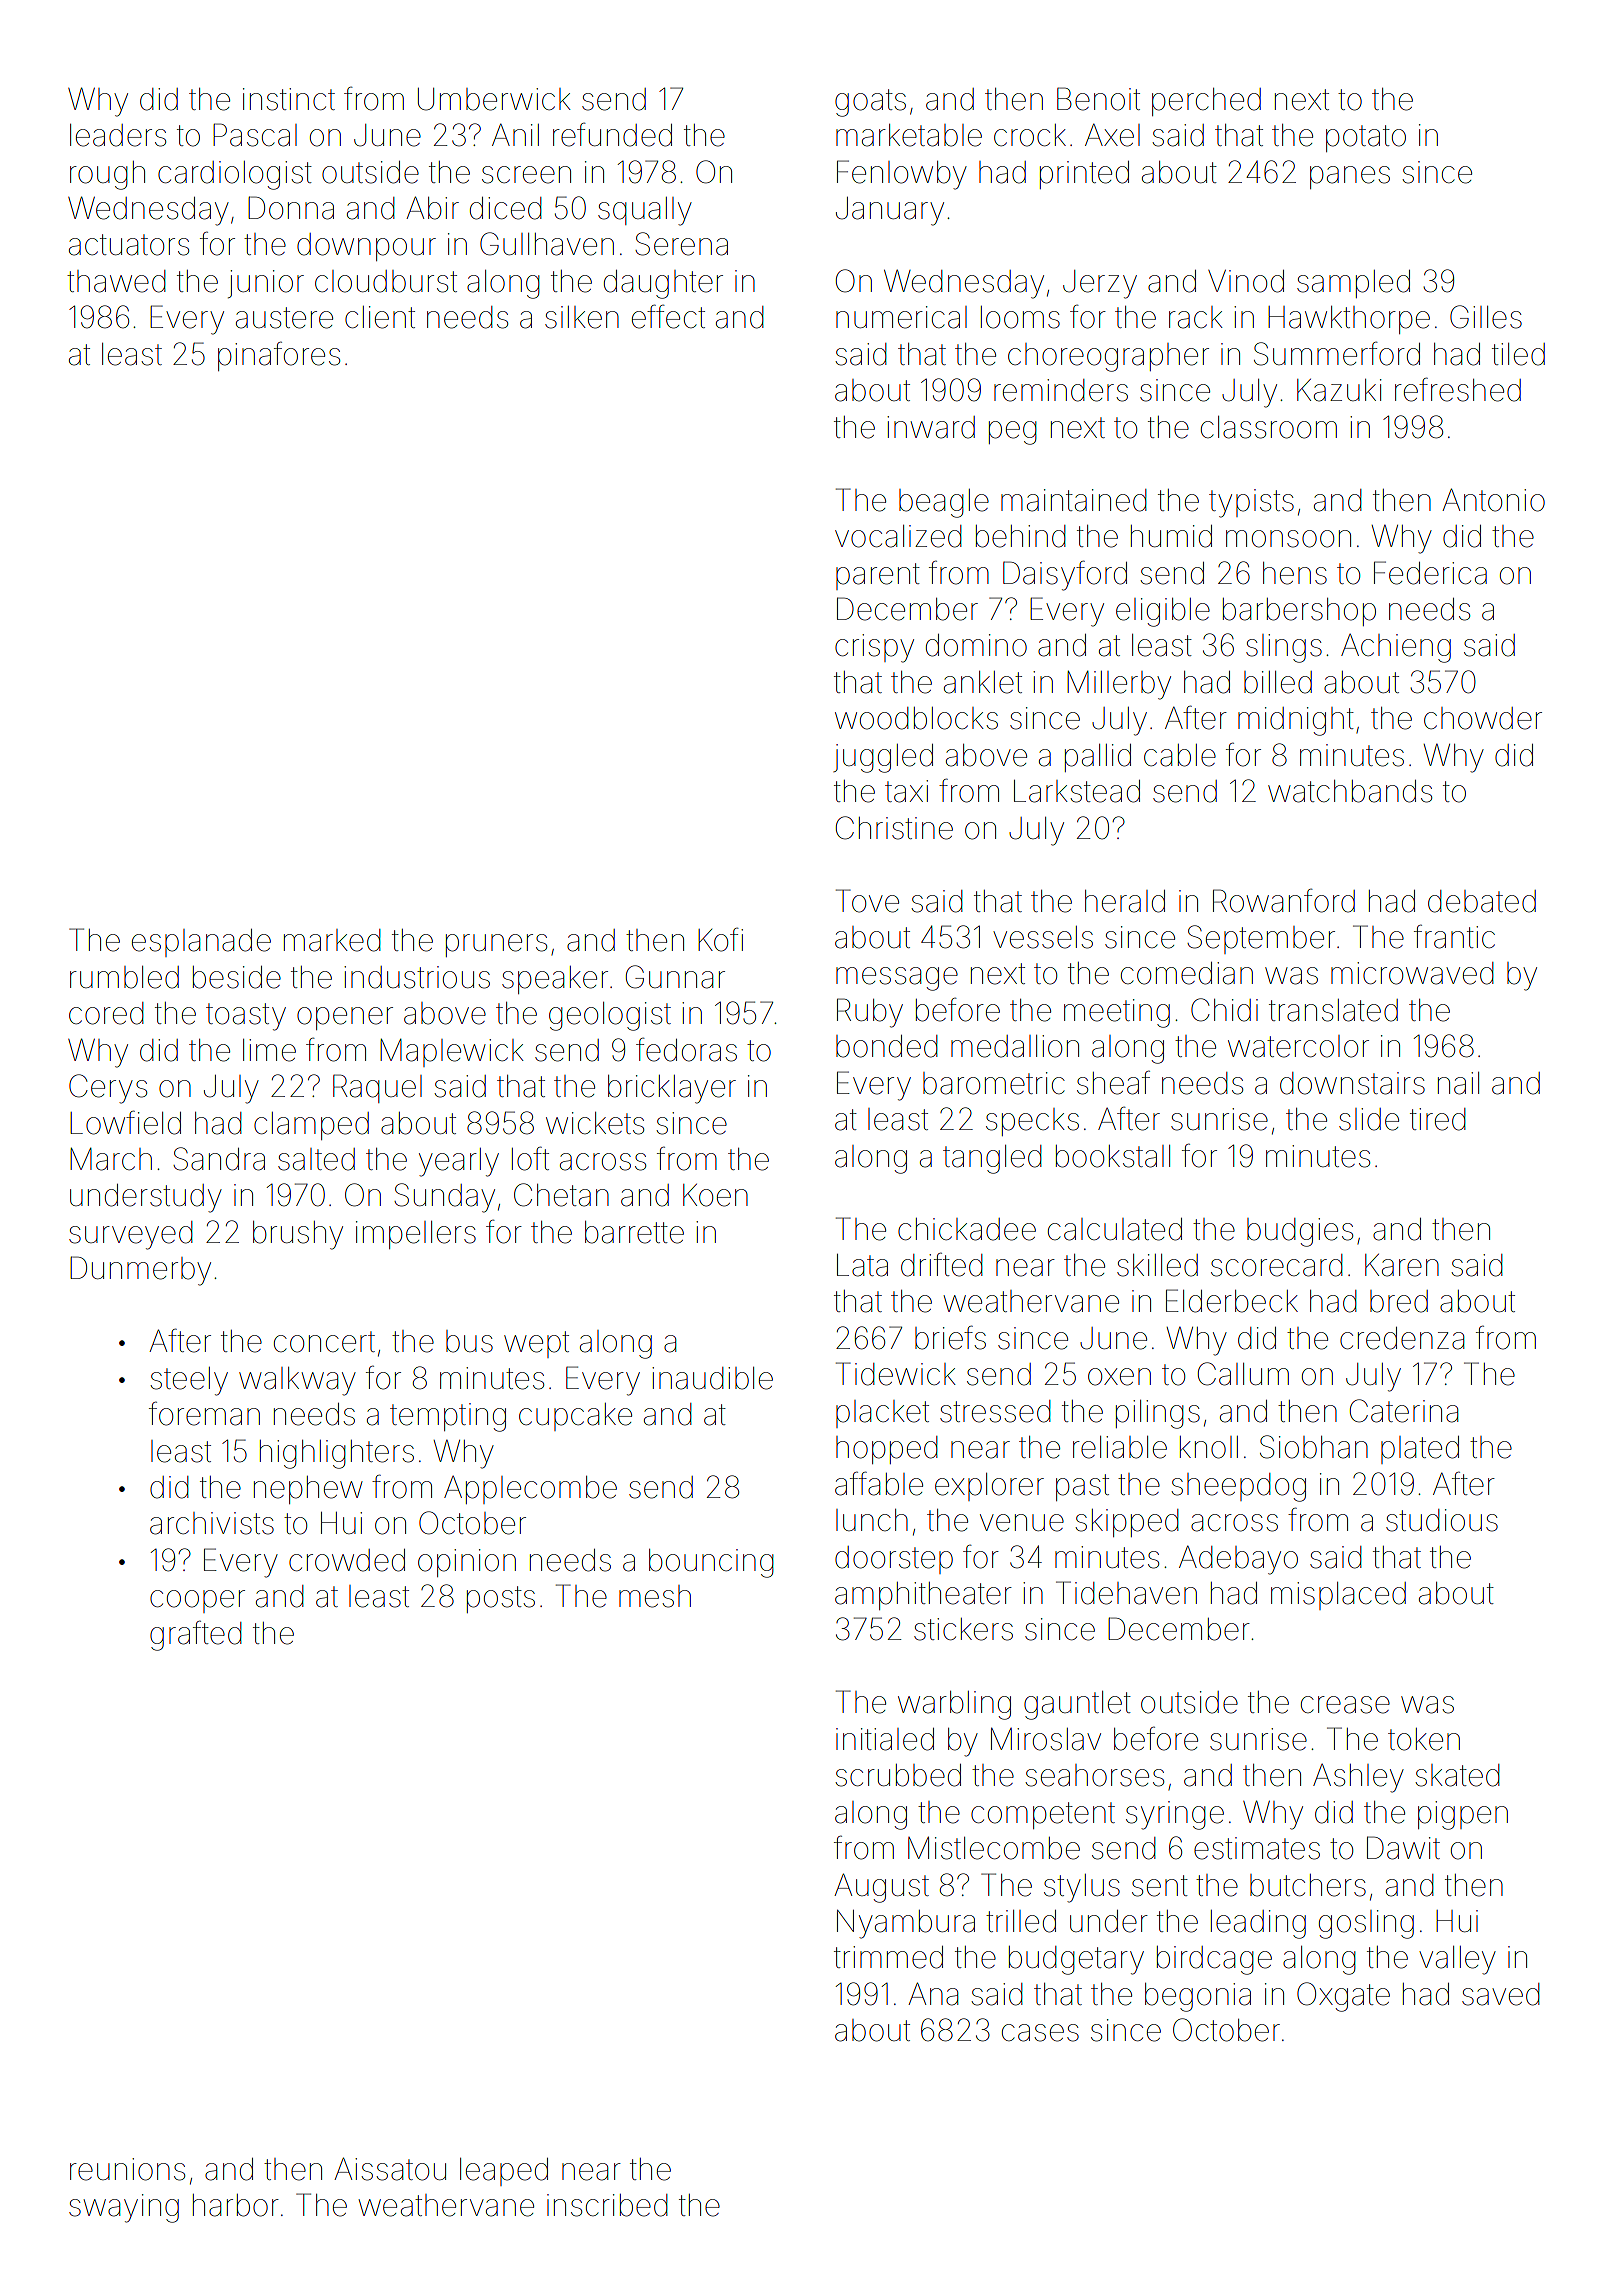 The width and height of the screenshot is (1620, 2292). I want to click on potato, so click(1366, 138).
